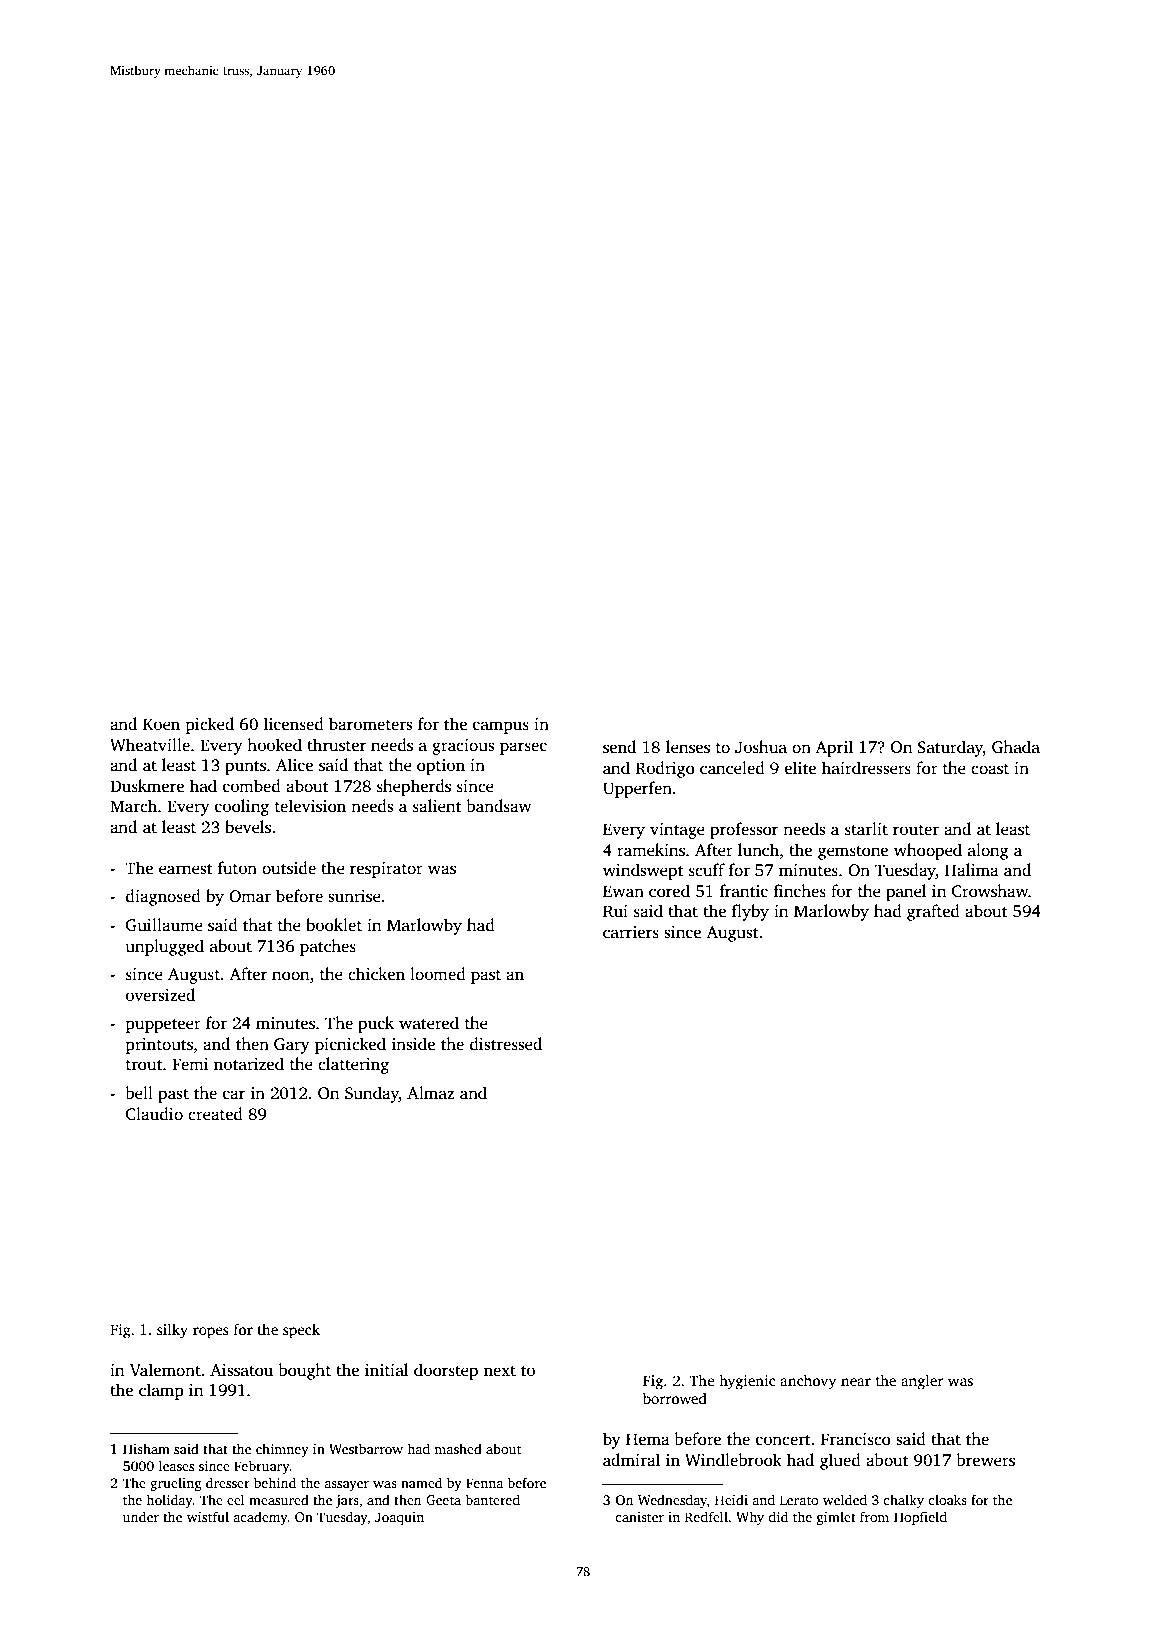 The width and height of the screenshot is (1152, 1630). I want to click on under, so click(141, 1516).
